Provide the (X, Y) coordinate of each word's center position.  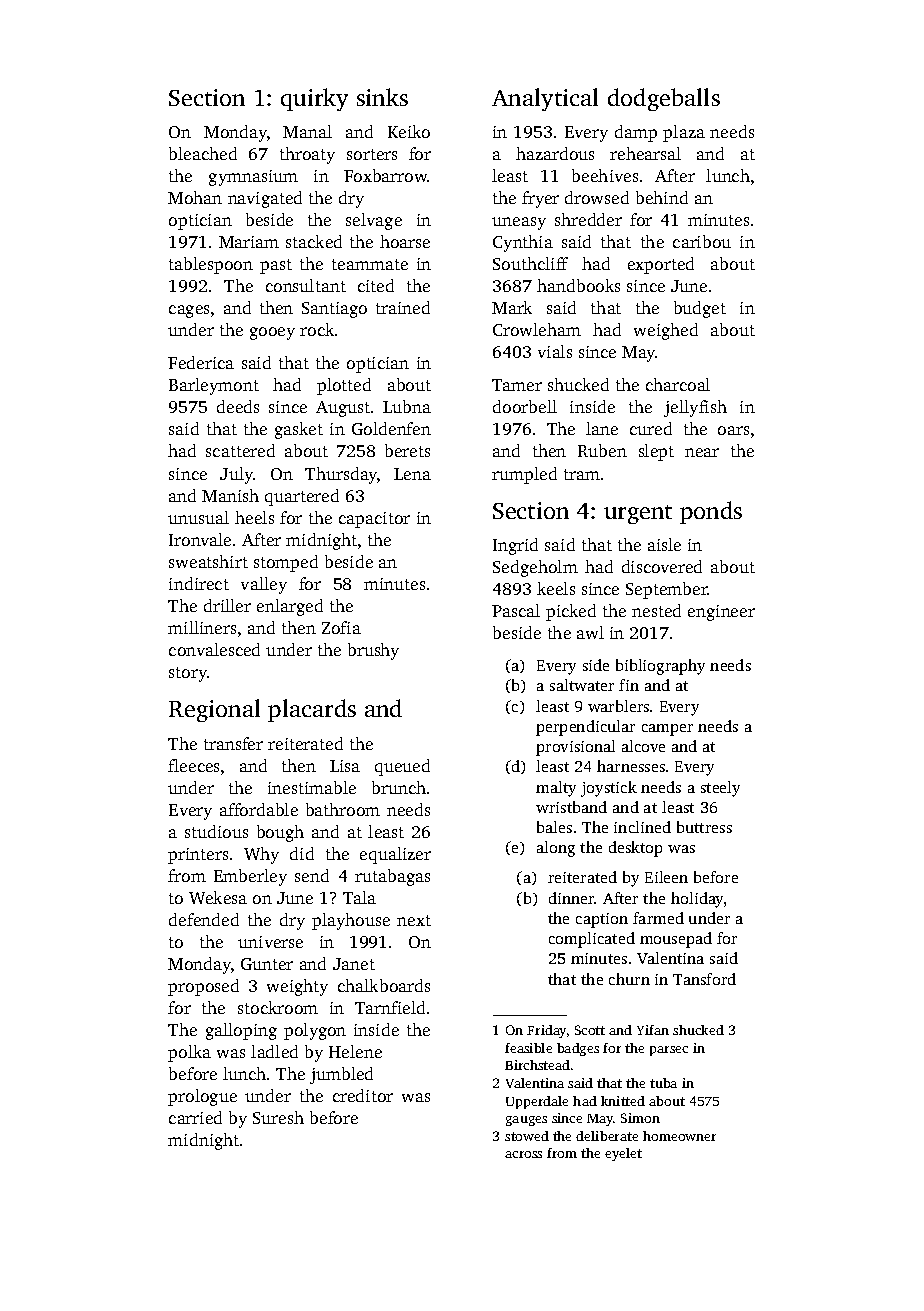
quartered (302, 497)
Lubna (407, 406)
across (523, 1154)
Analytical (545, 99)
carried (195, 1117)
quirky (314, 99)
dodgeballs (664, 99)
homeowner (679, 1136)
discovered (662, 566)
